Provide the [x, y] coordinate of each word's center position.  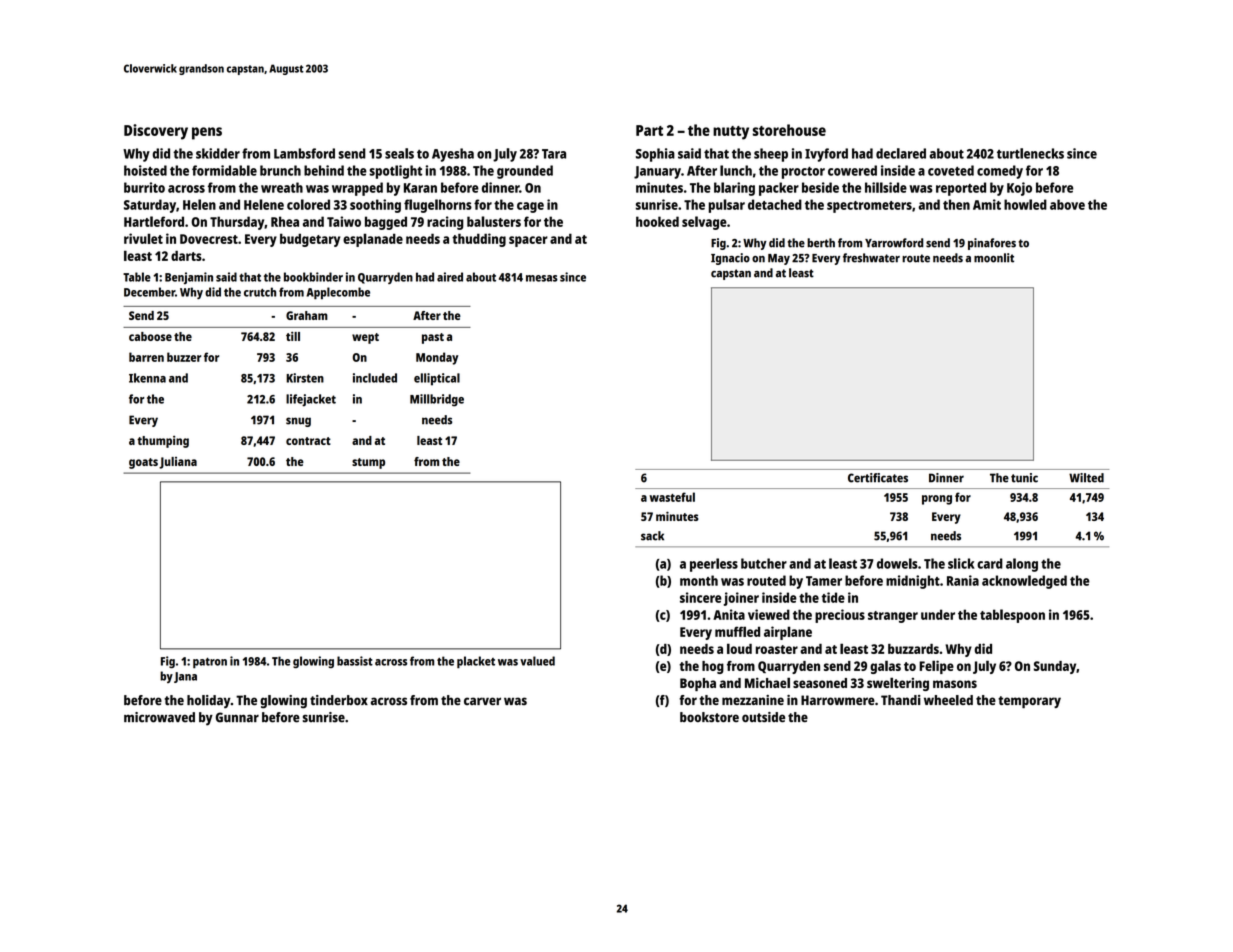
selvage [704, 223]
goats [143, 463]
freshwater [871, 258]
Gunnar [237, 717]
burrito [144, 187]
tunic [1024, 478]
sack [652, 536]
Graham [307, 315]
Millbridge [437, 400]
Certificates [878, 478]
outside [763, 717]
